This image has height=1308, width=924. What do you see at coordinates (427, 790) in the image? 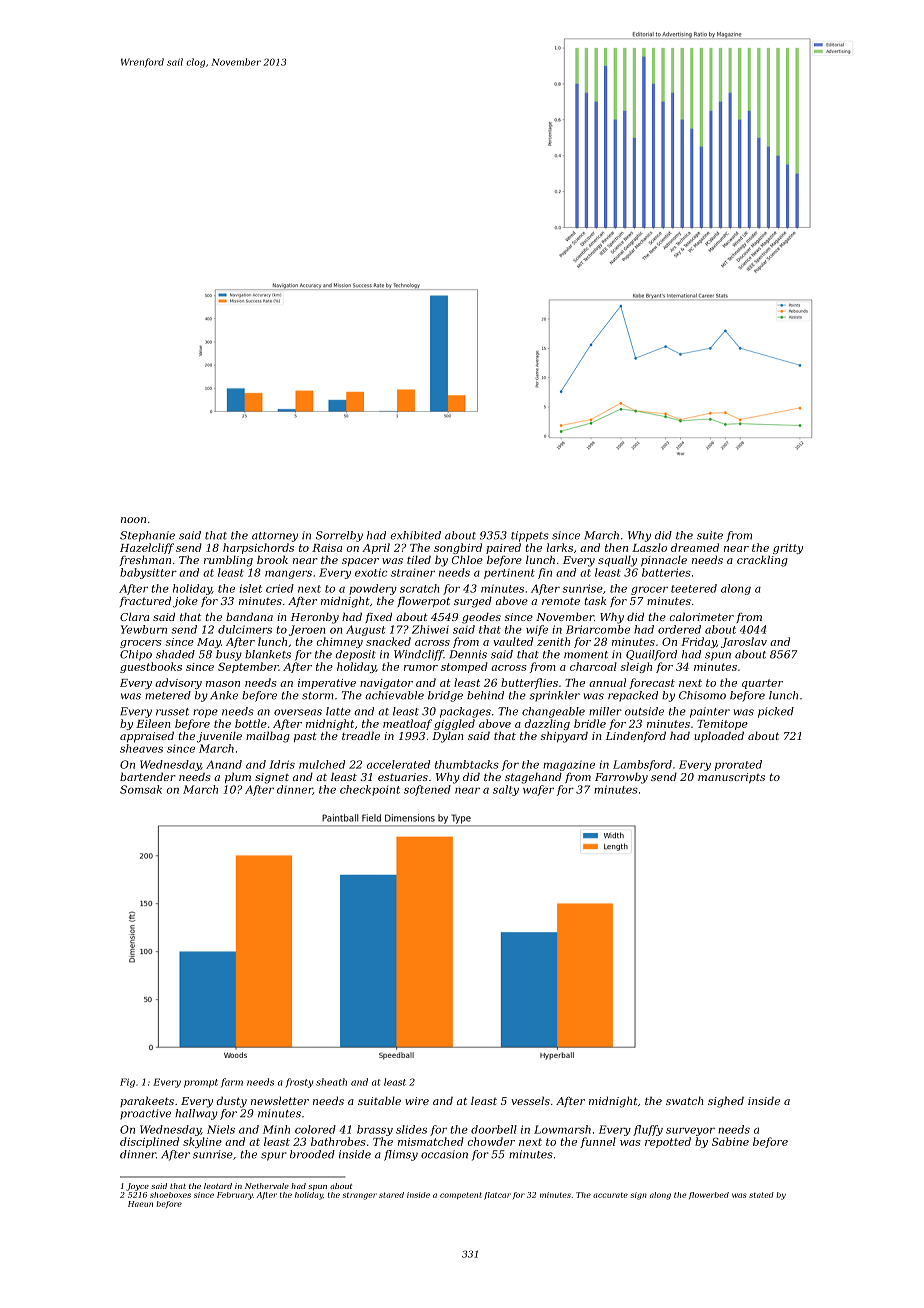
I see `softened` at bounding box center [427, 790].
